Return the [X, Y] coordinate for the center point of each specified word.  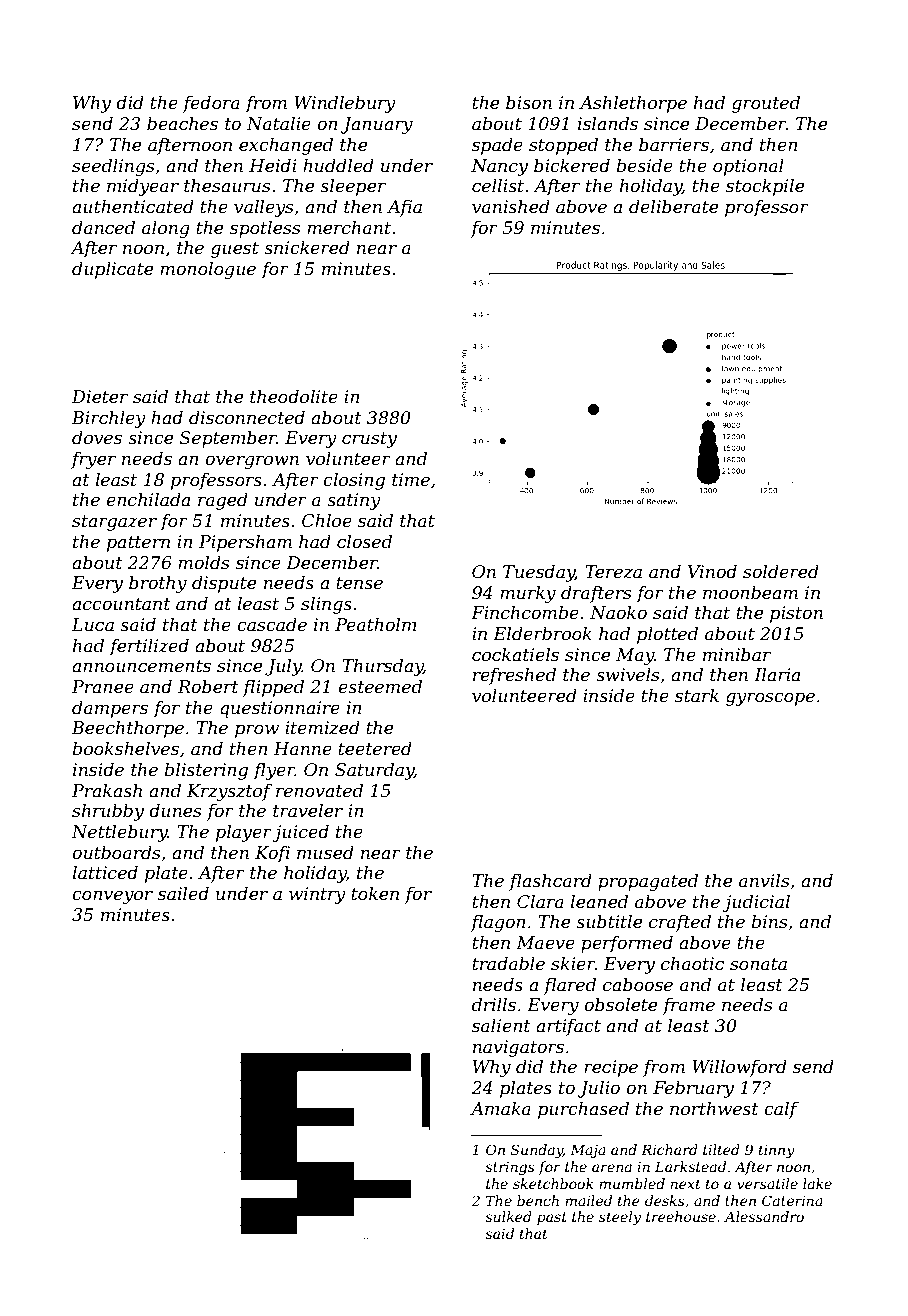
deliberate [673, 206]
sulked [508, 1216]
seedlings [113, 167]
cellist [498, 185]
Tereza [613, 572]
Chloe [327, 520]
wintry [317, 895]
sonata [758, 964]
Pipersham [245, 543]
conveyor [112, 897]
